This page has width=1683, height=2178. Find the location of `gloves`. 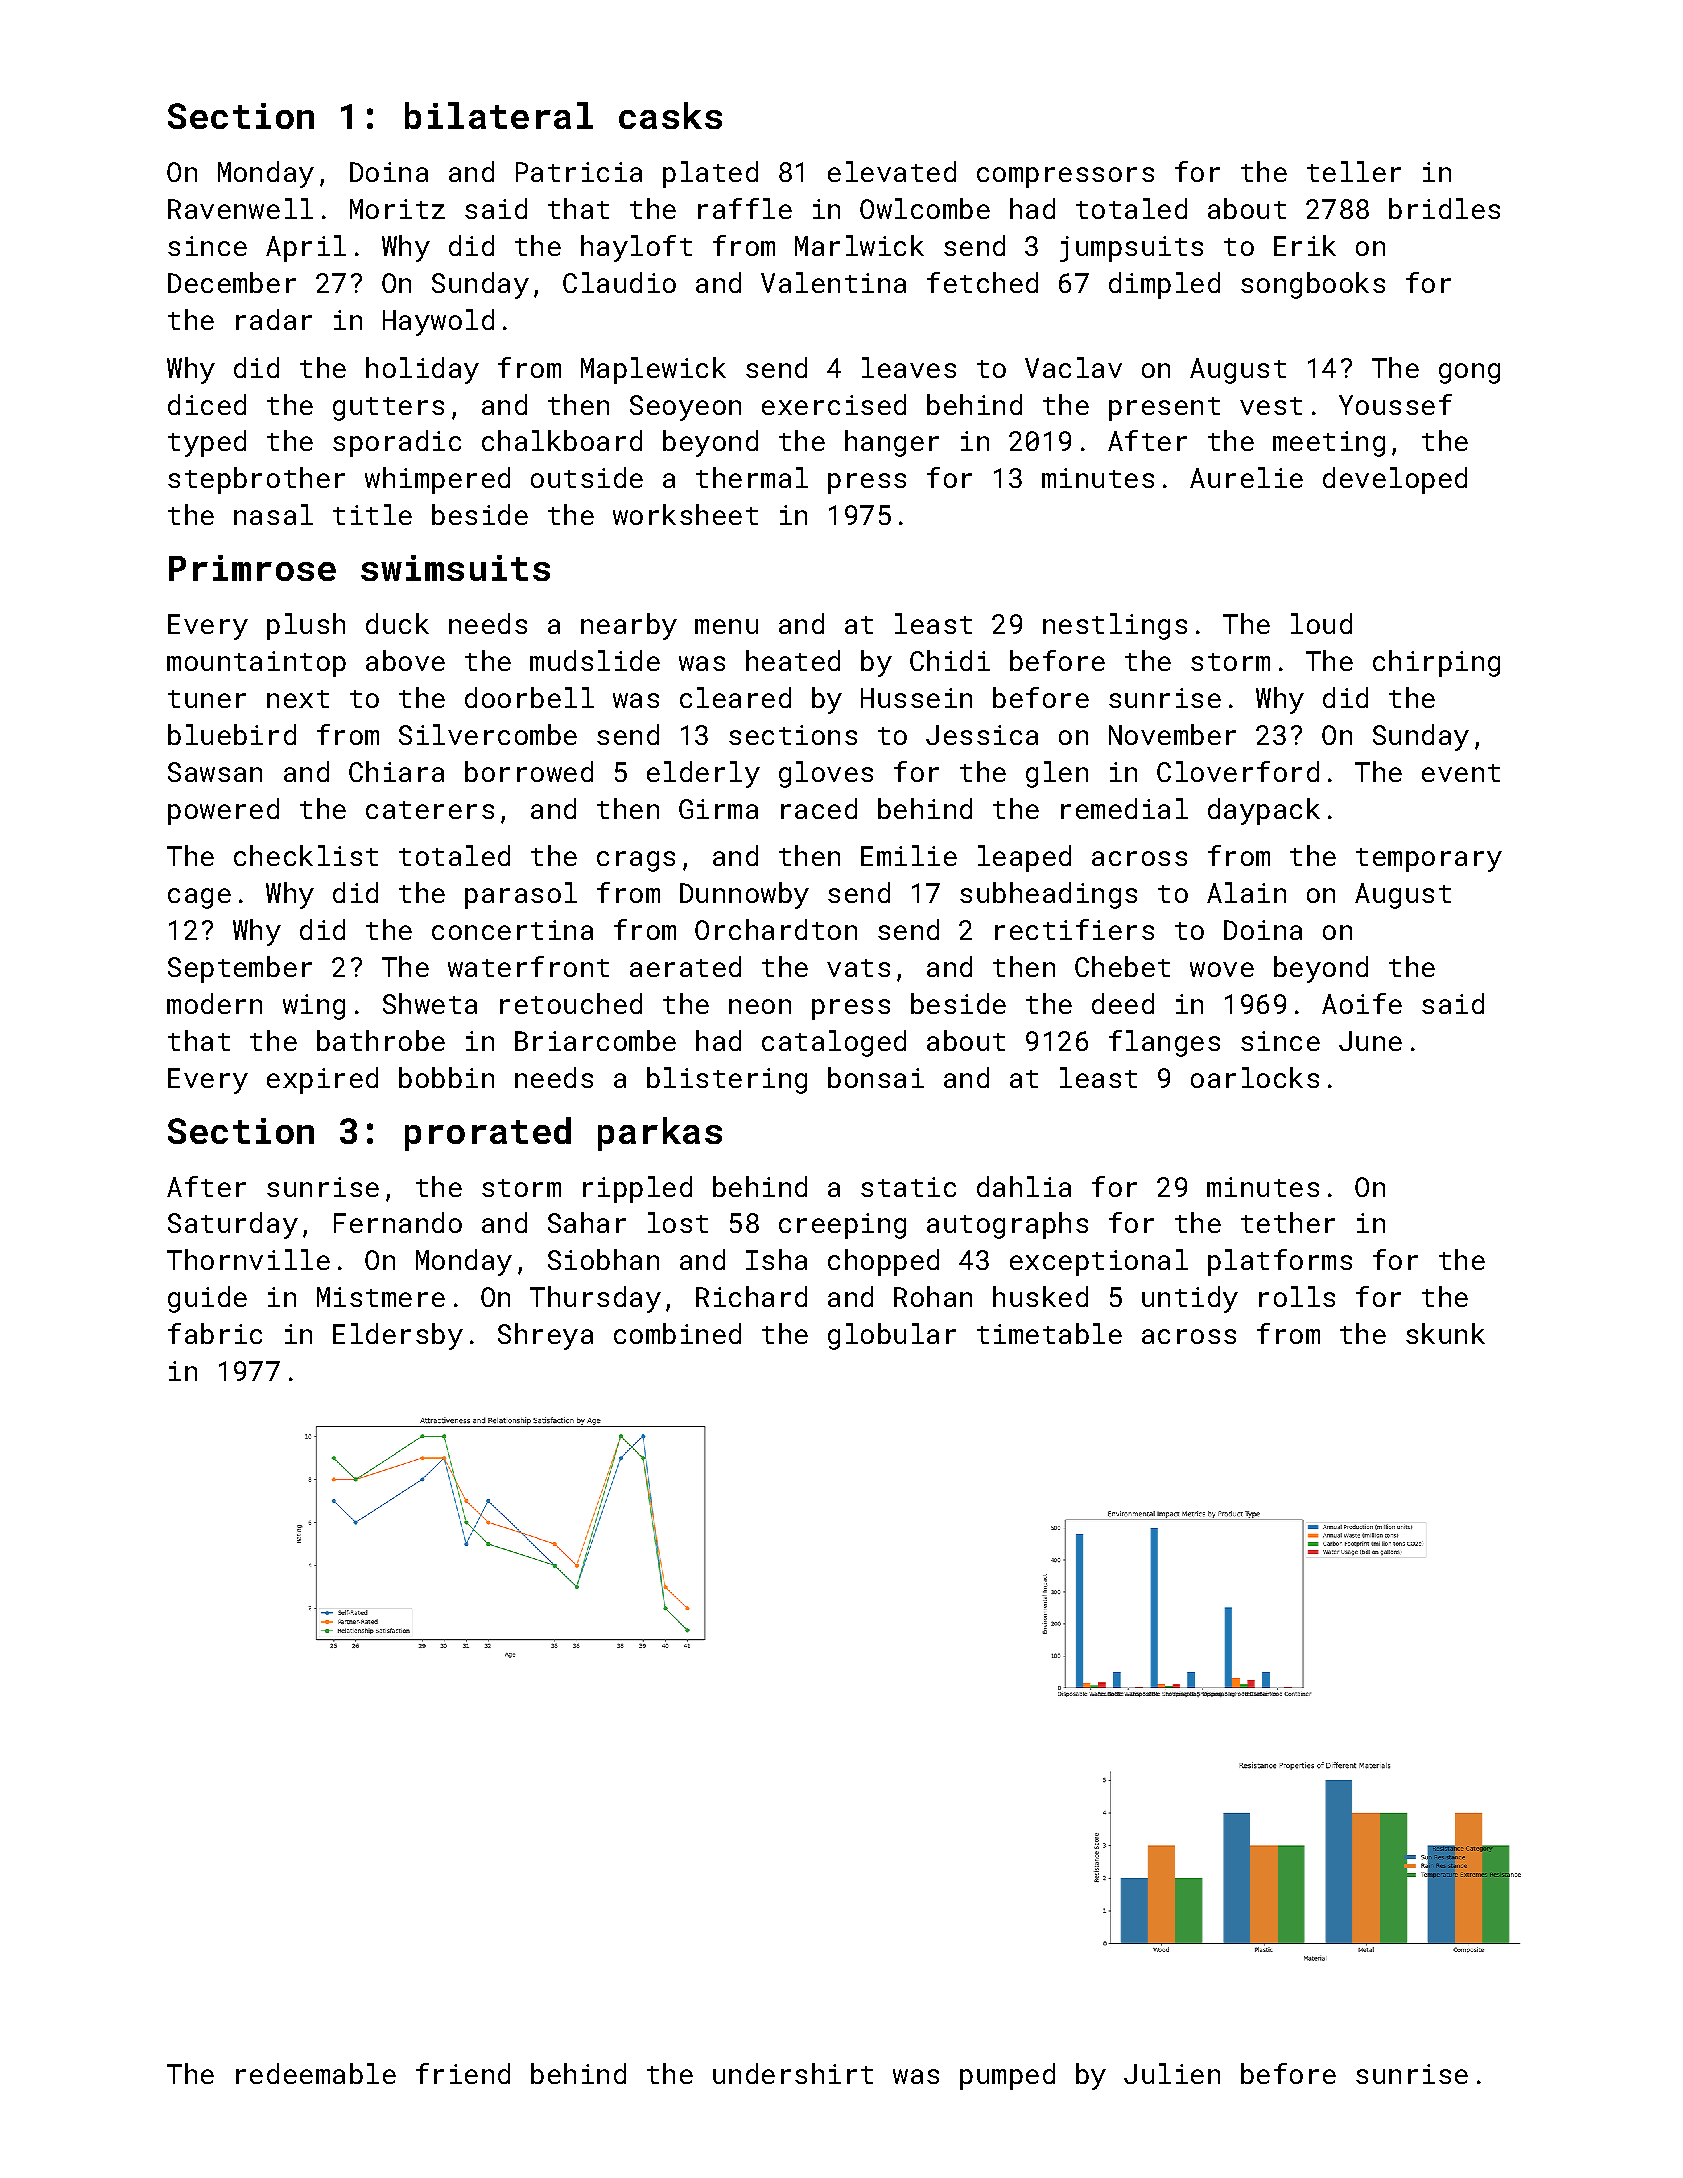

gloves is located at coordinates (826, 774).
